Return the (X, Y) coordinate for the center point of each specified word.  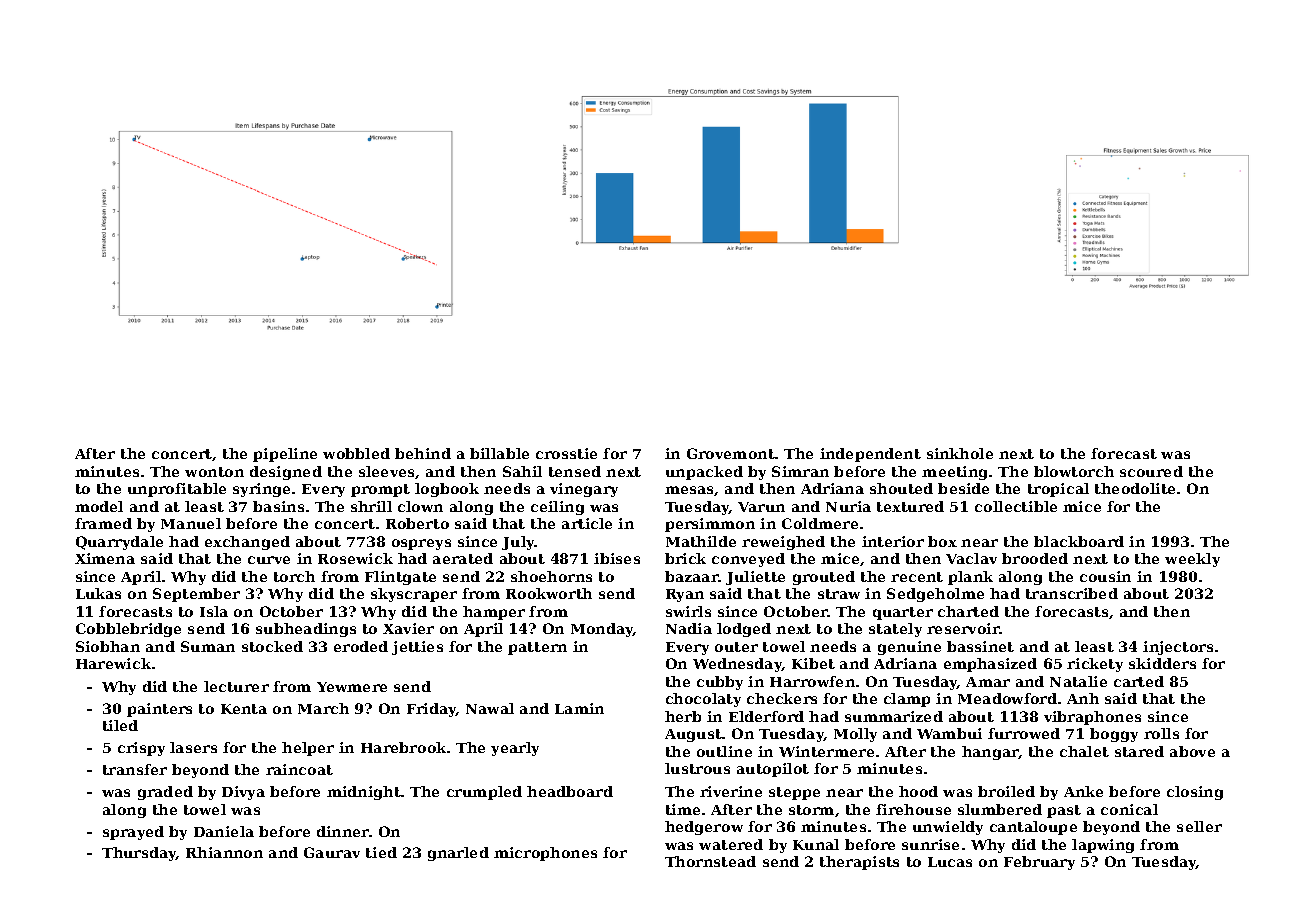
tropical (1058, 490)
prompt (380, 490)
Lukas (98, 593)
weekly (1192, 560)
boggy (1114, 735)
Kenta (244, 709)
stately (895, 630)
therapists (859, 863)
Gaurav (332, 852)
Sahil (522, 471)
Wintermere (826, 751)
